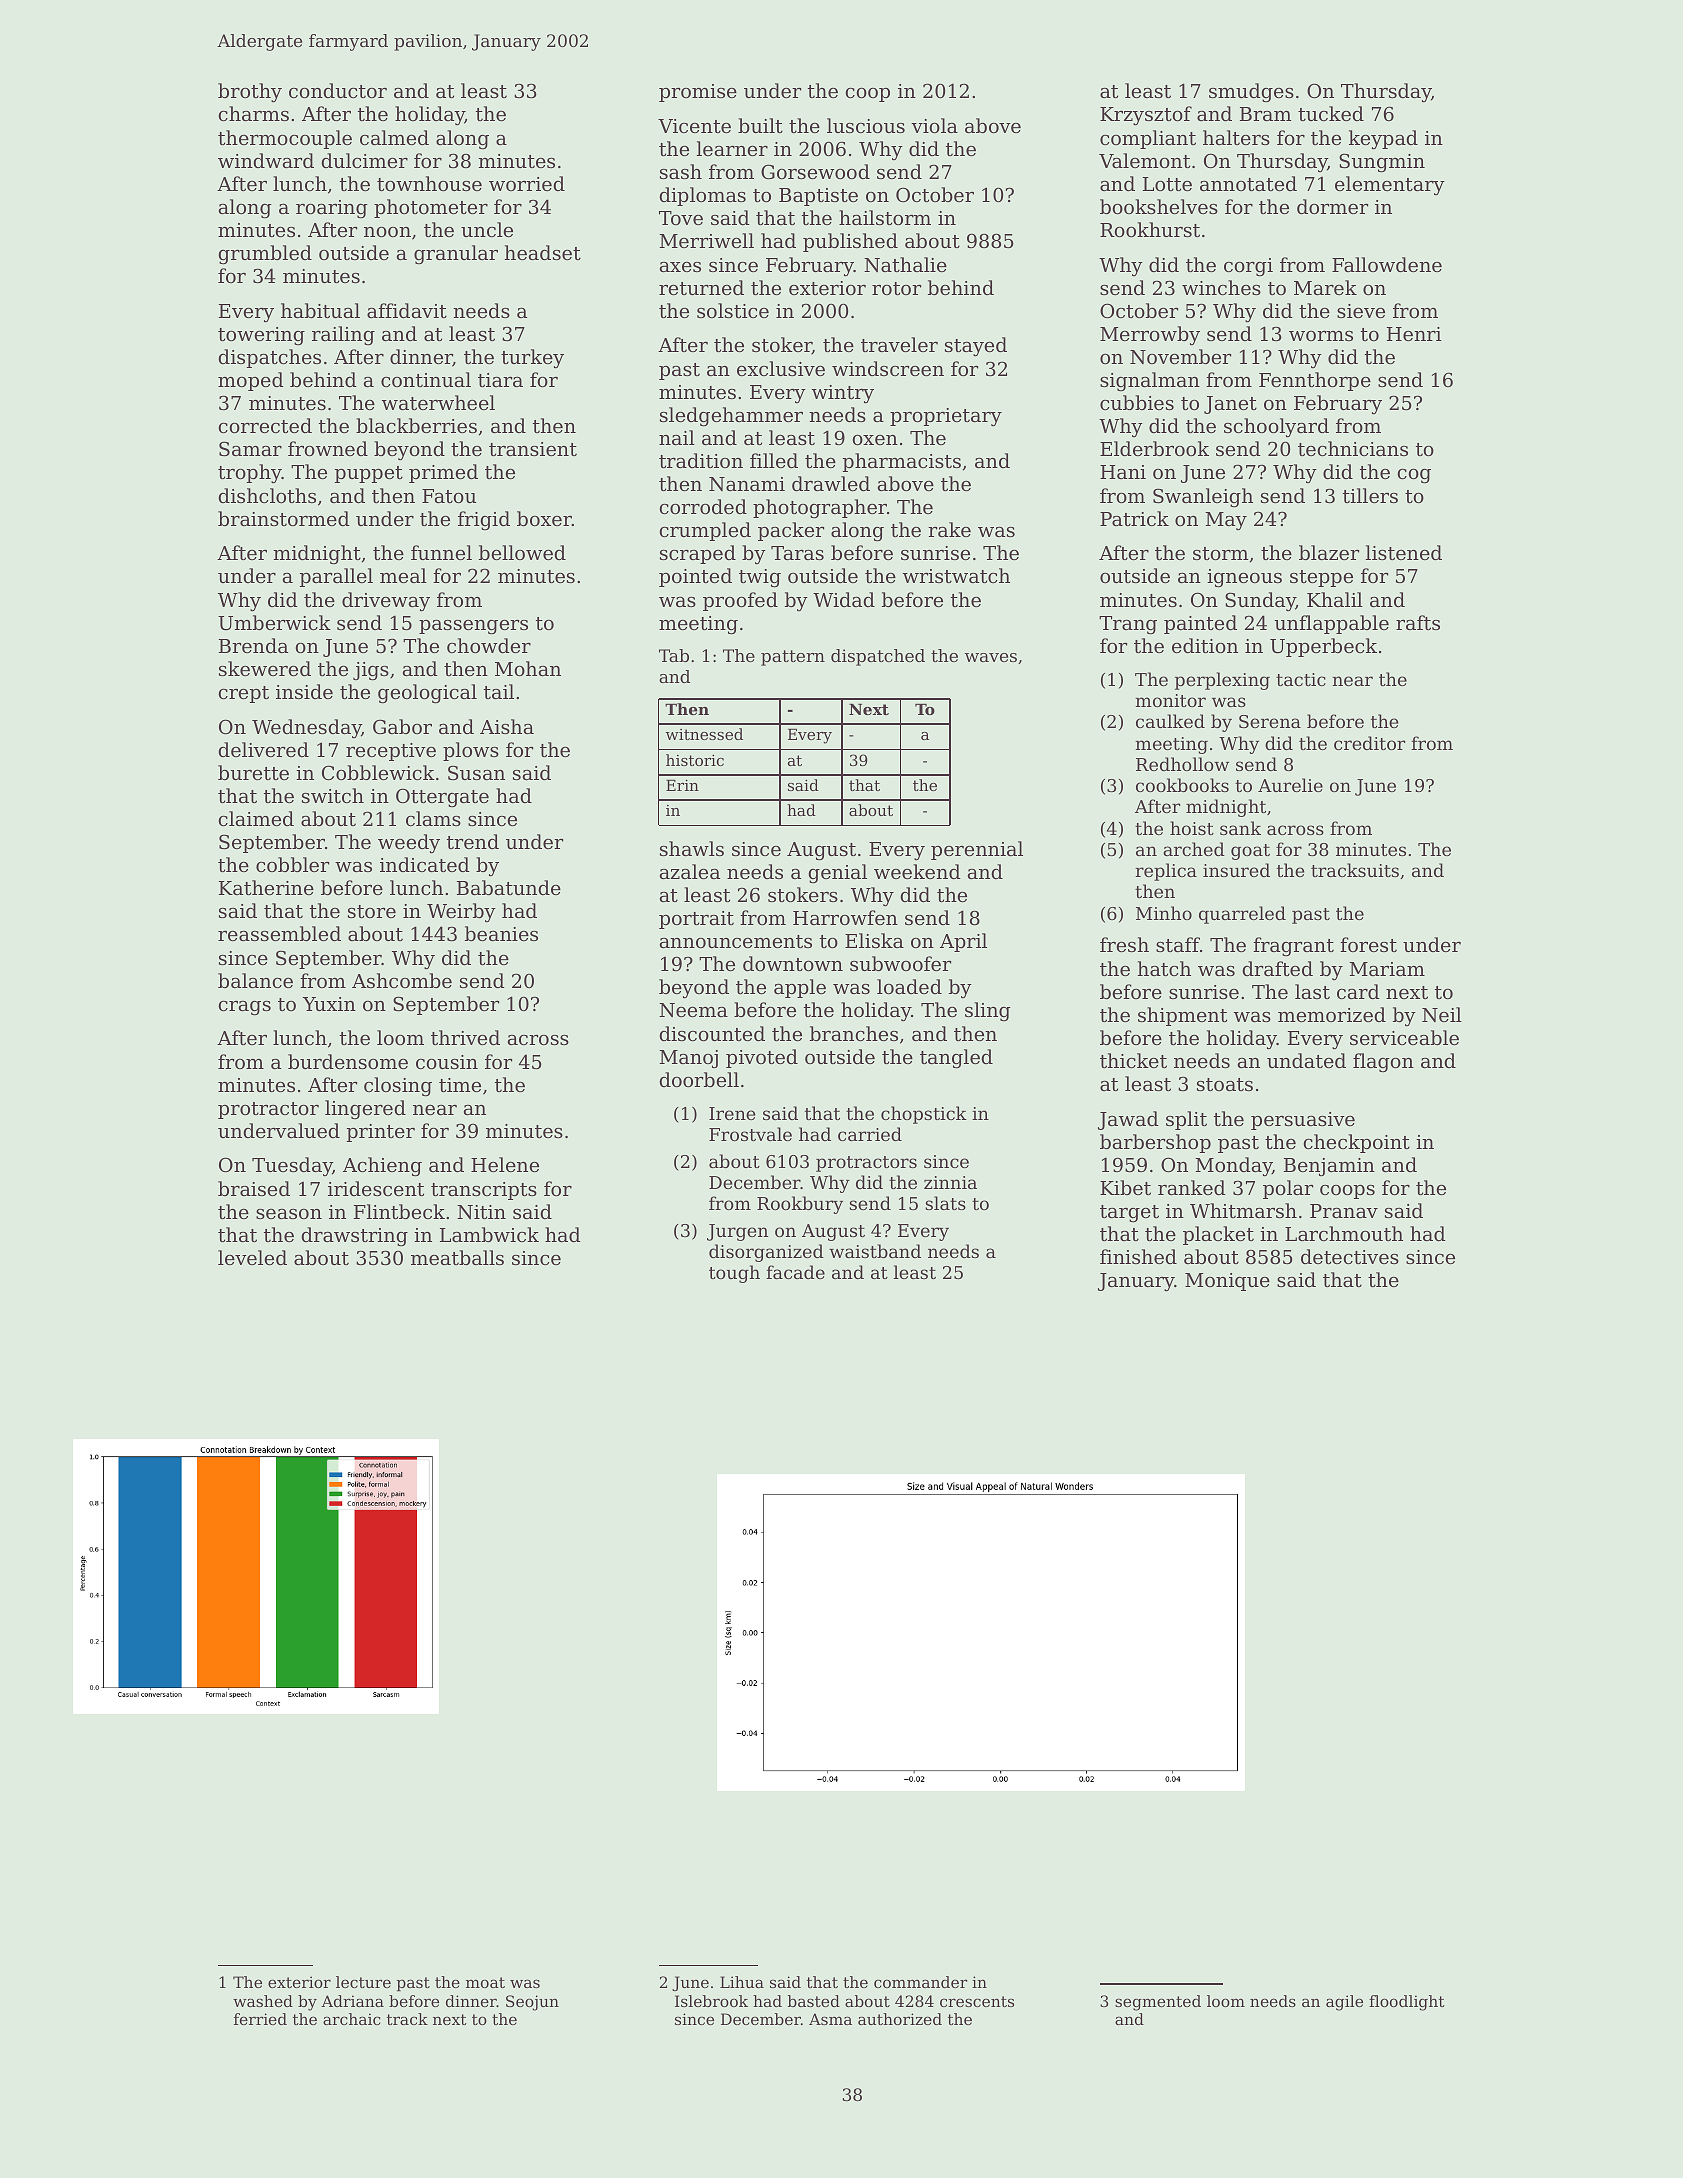 This document has width=1683, height=2178. Describe the element at coordinates (1344, 2003) in the document. I see `agile` at that location.
